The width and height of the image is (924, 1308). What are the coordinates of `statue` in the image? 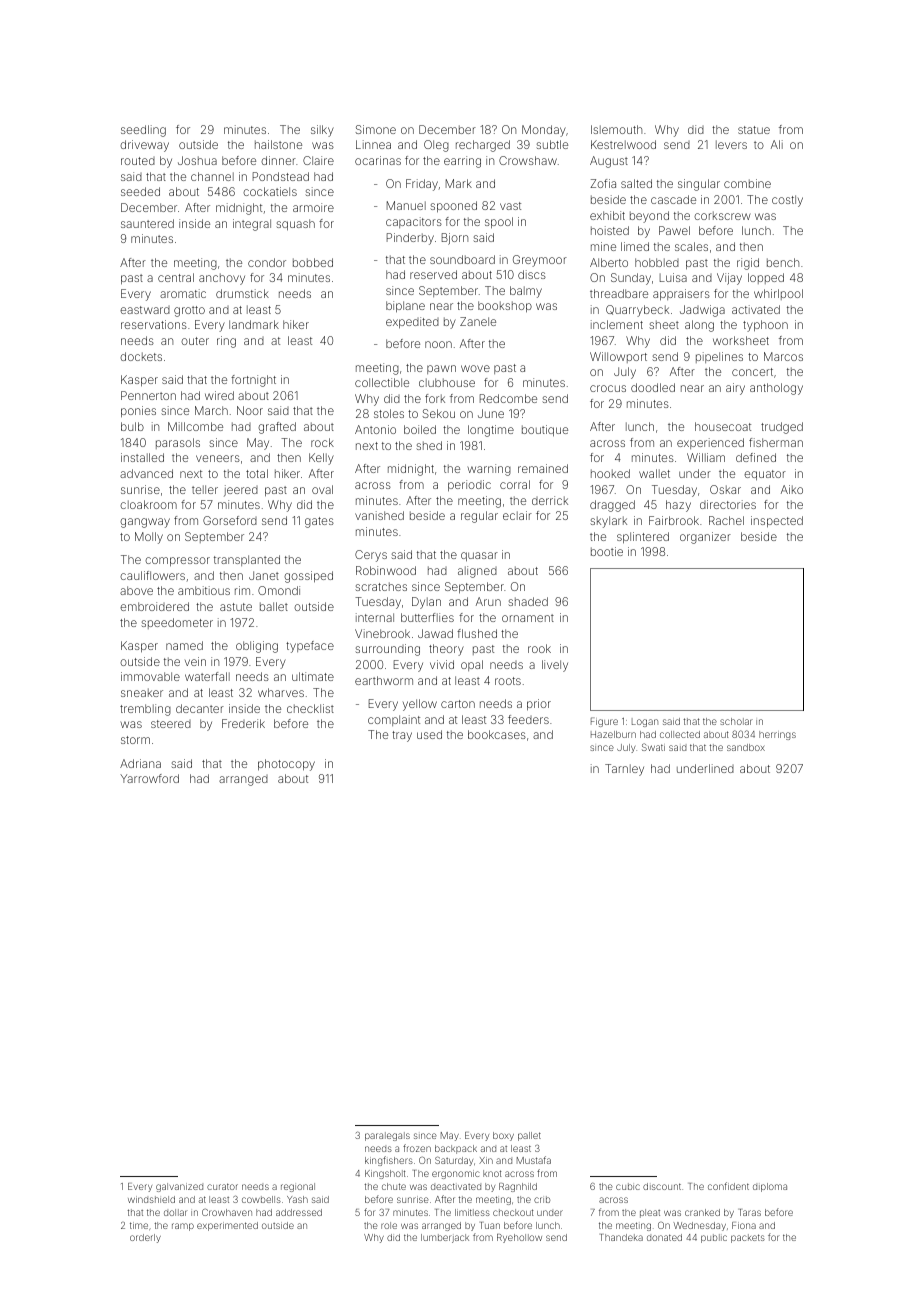 It's located at (754, 130).
